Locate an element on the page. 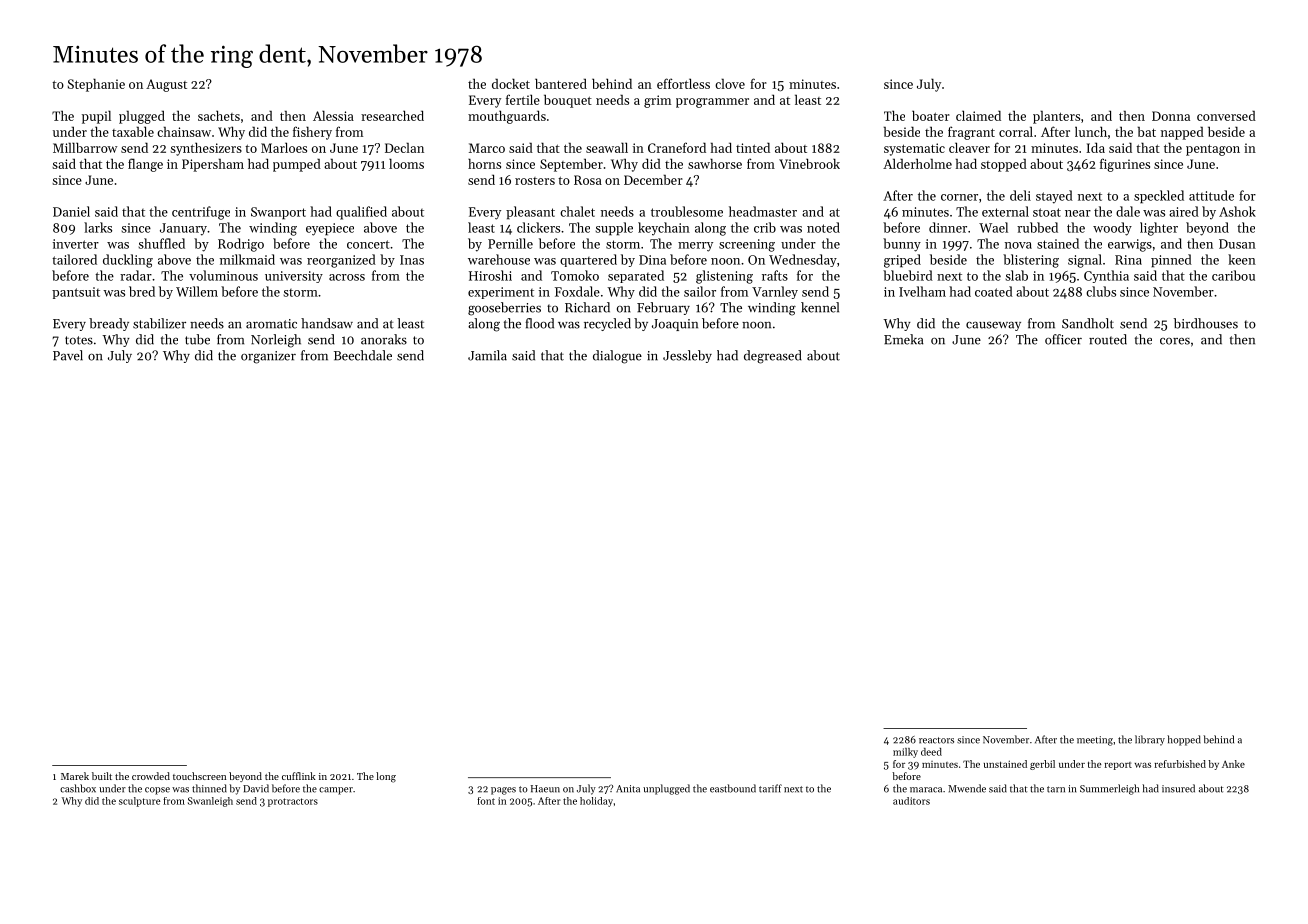  clove is located at coordinates (730, 83).
